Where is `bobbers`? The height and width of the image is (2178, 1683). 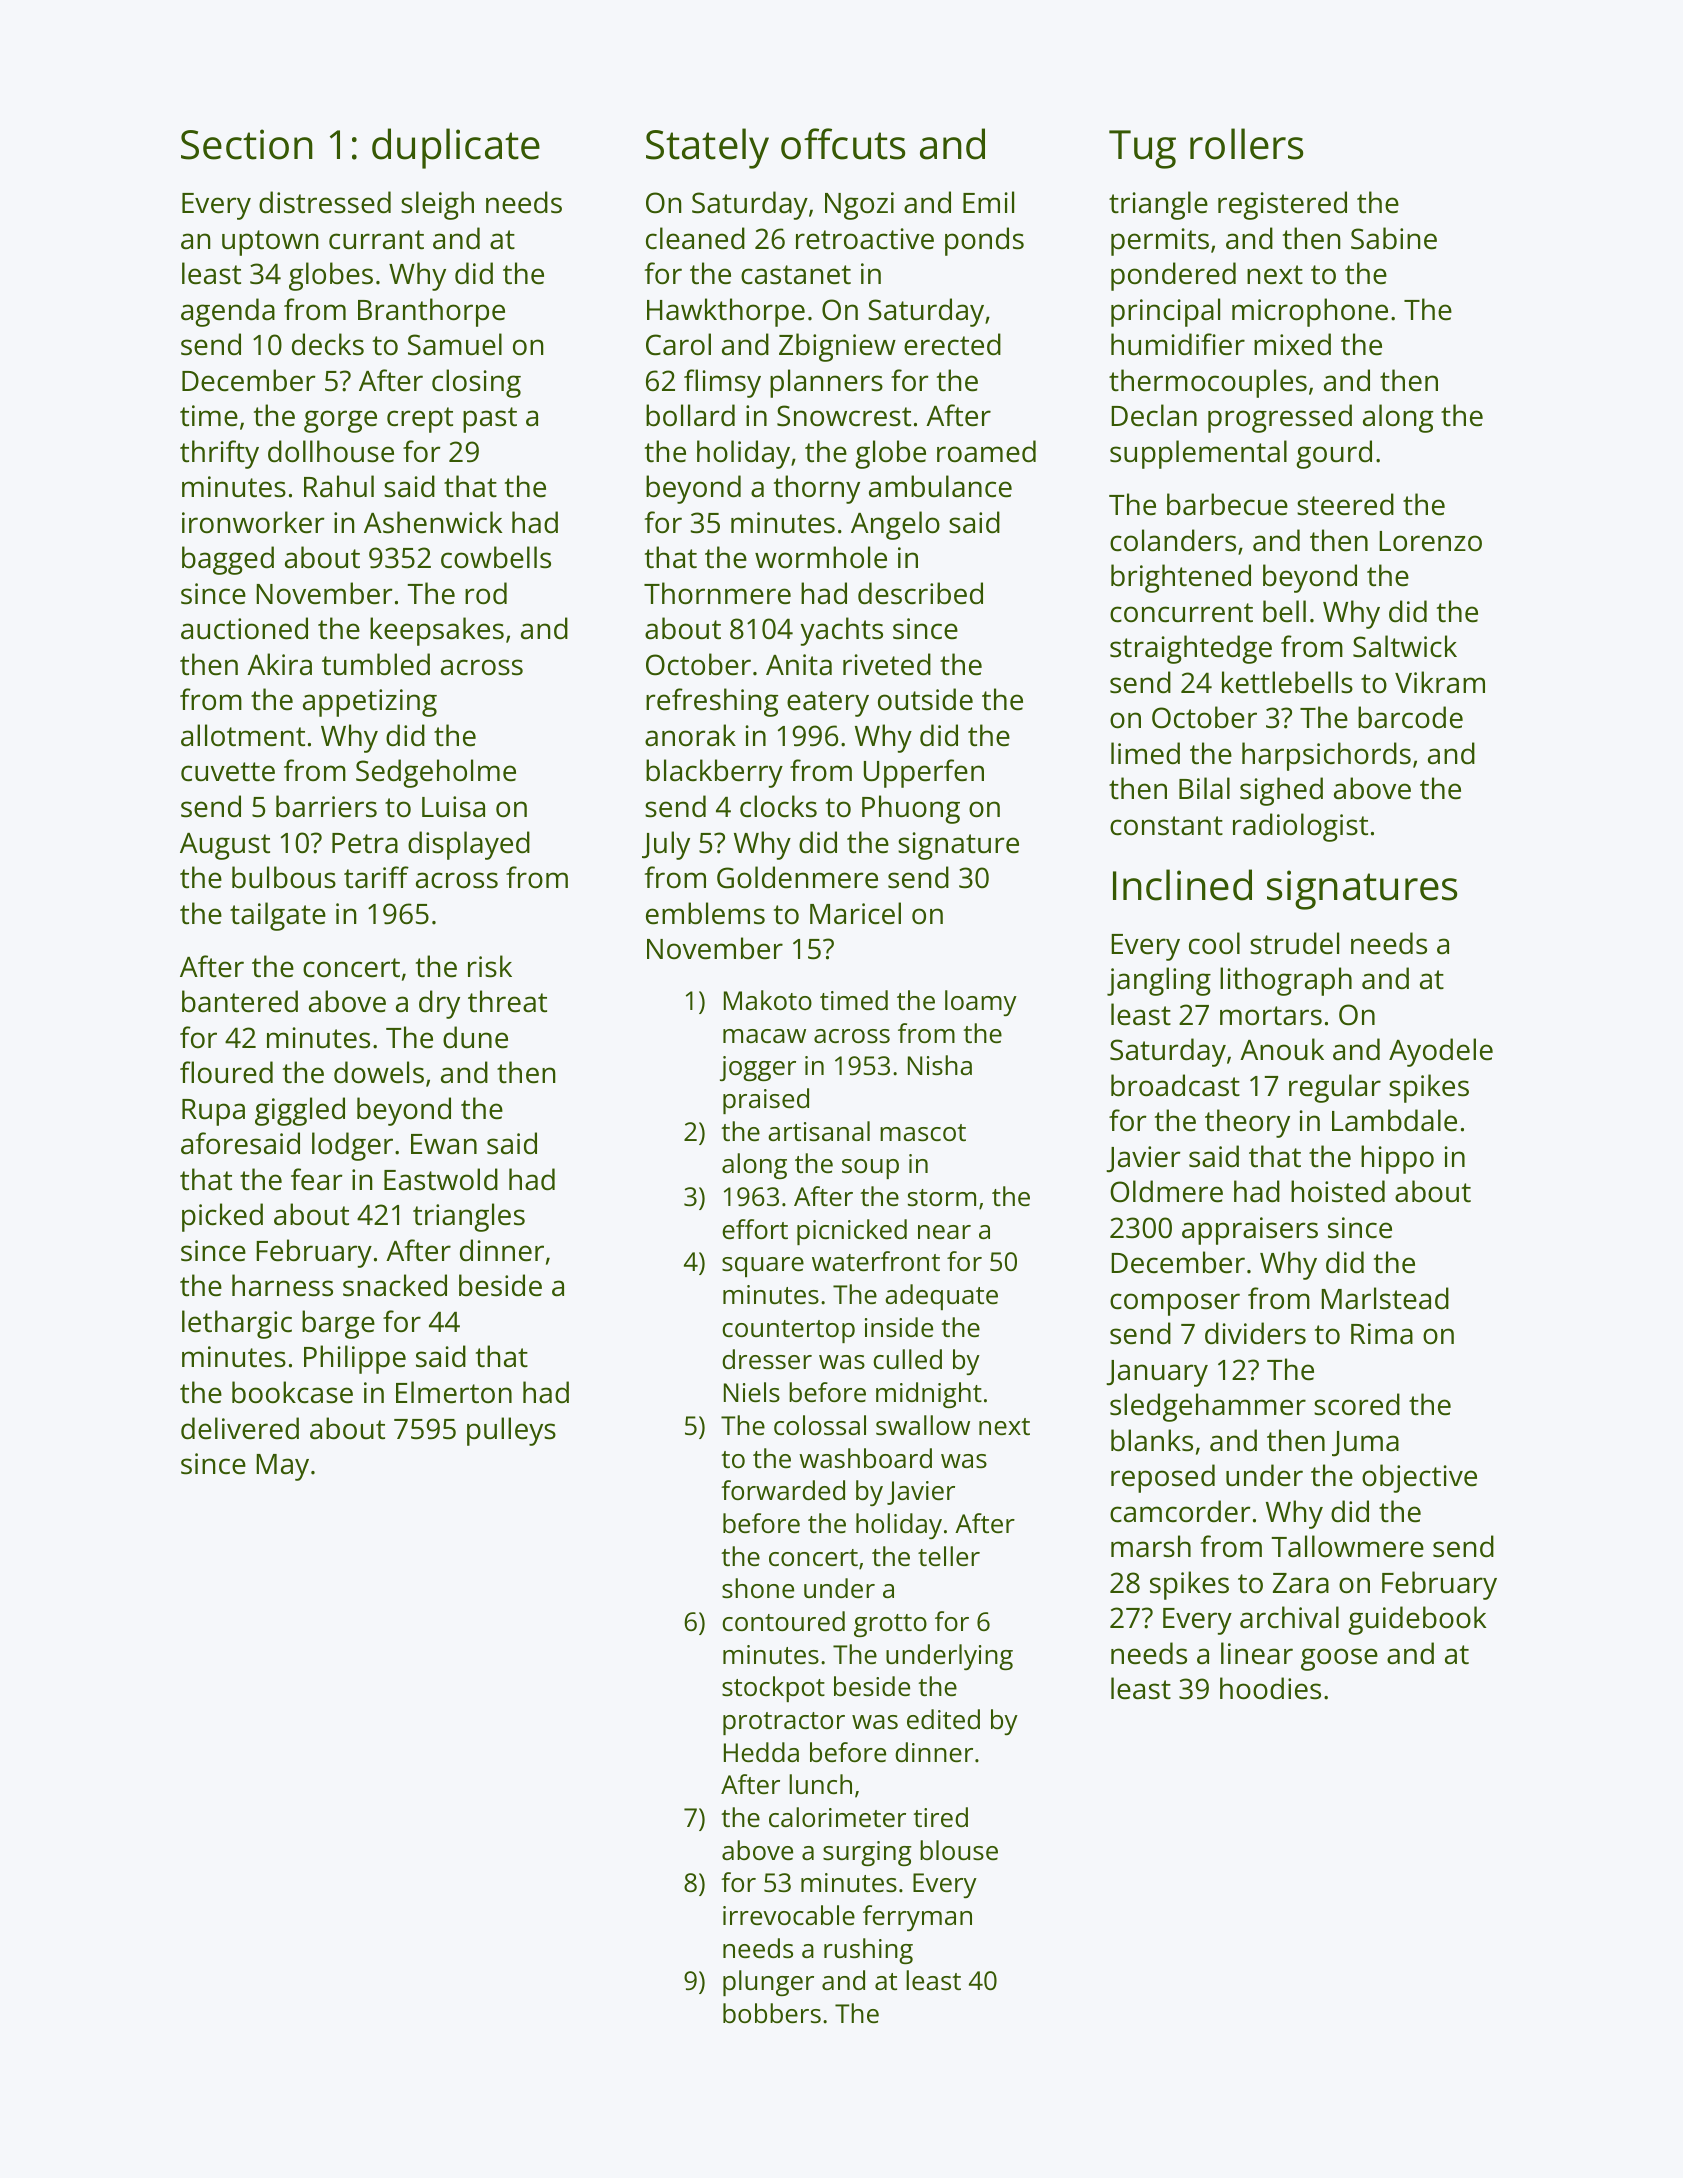 bobbers is located at coordinates (772, 2013).
